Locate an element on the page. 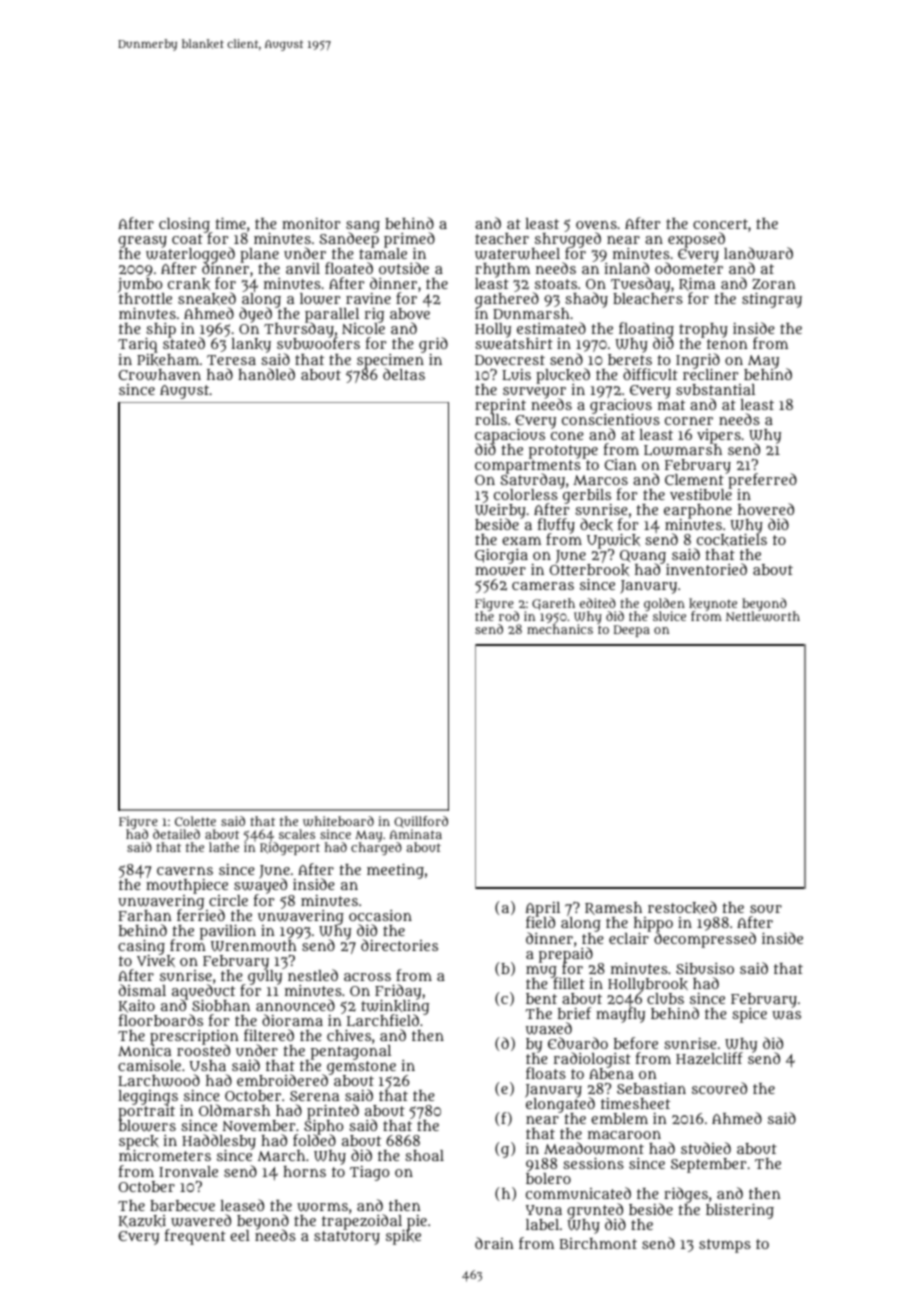  Cian is located at coordinates (621, 464).
